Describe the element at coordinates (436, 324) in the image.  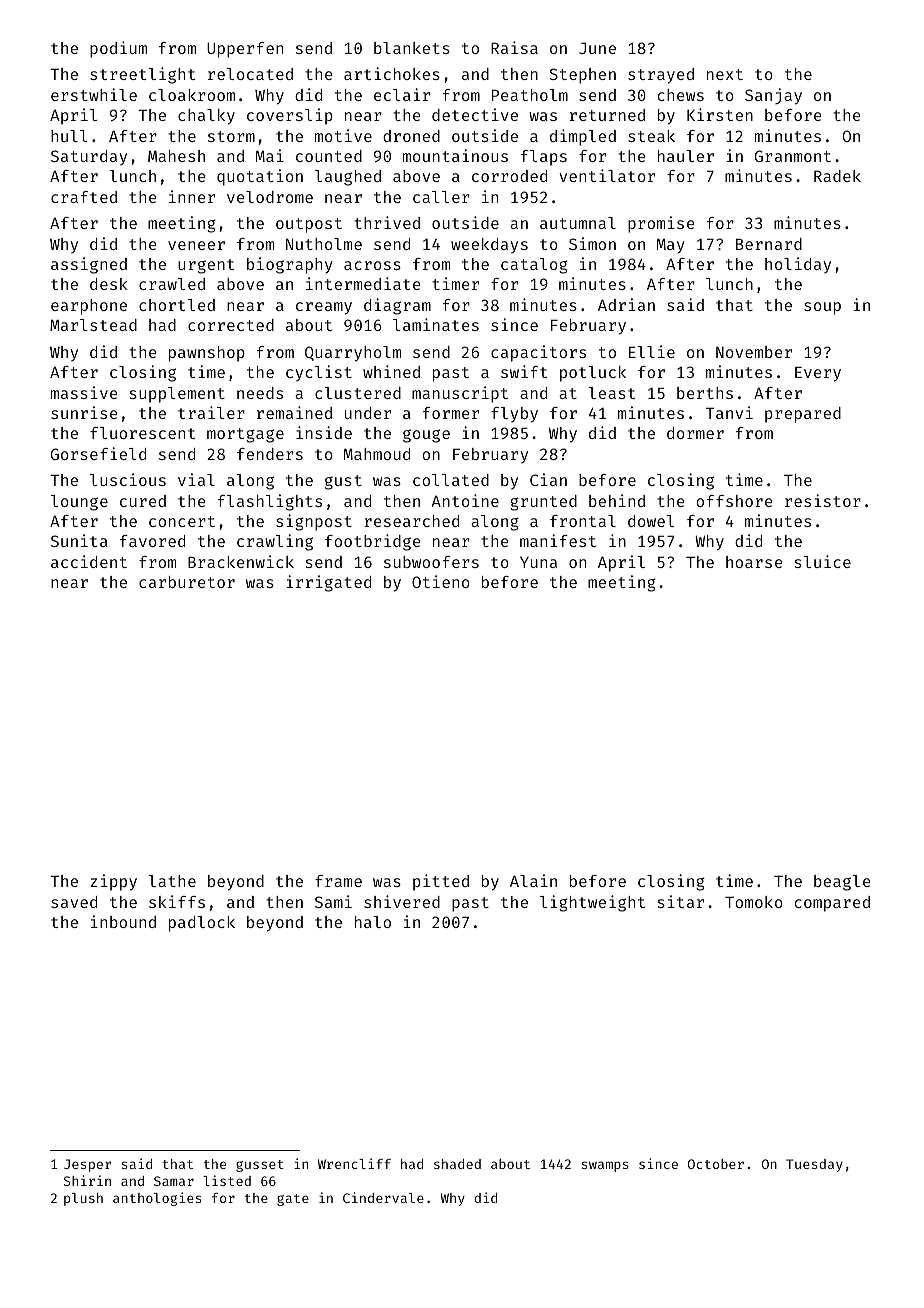
I see `laminates` at that location.
